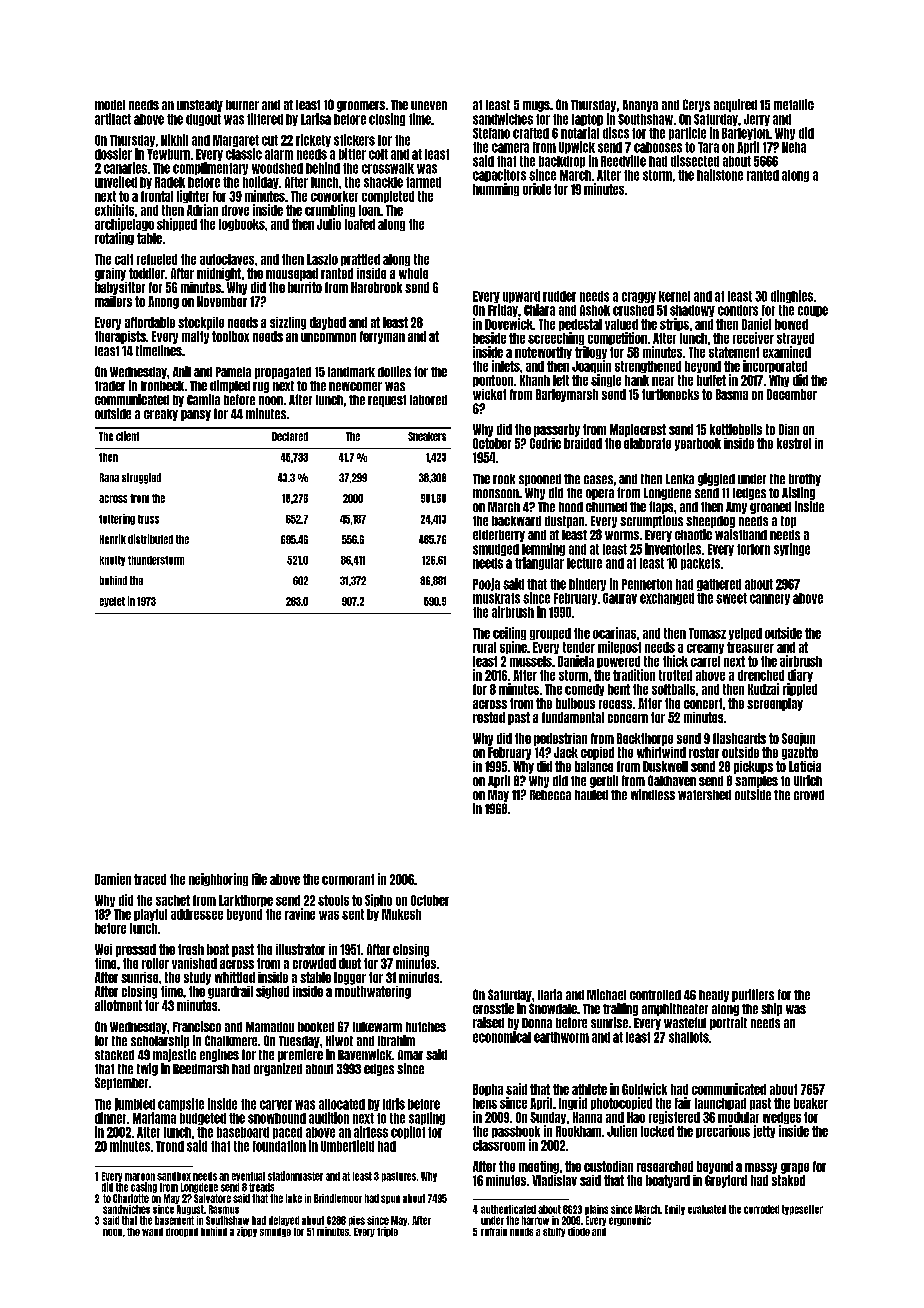 The width and height of the page is (924, 1308). I want to click on Mukesh, so click(401, 914).
